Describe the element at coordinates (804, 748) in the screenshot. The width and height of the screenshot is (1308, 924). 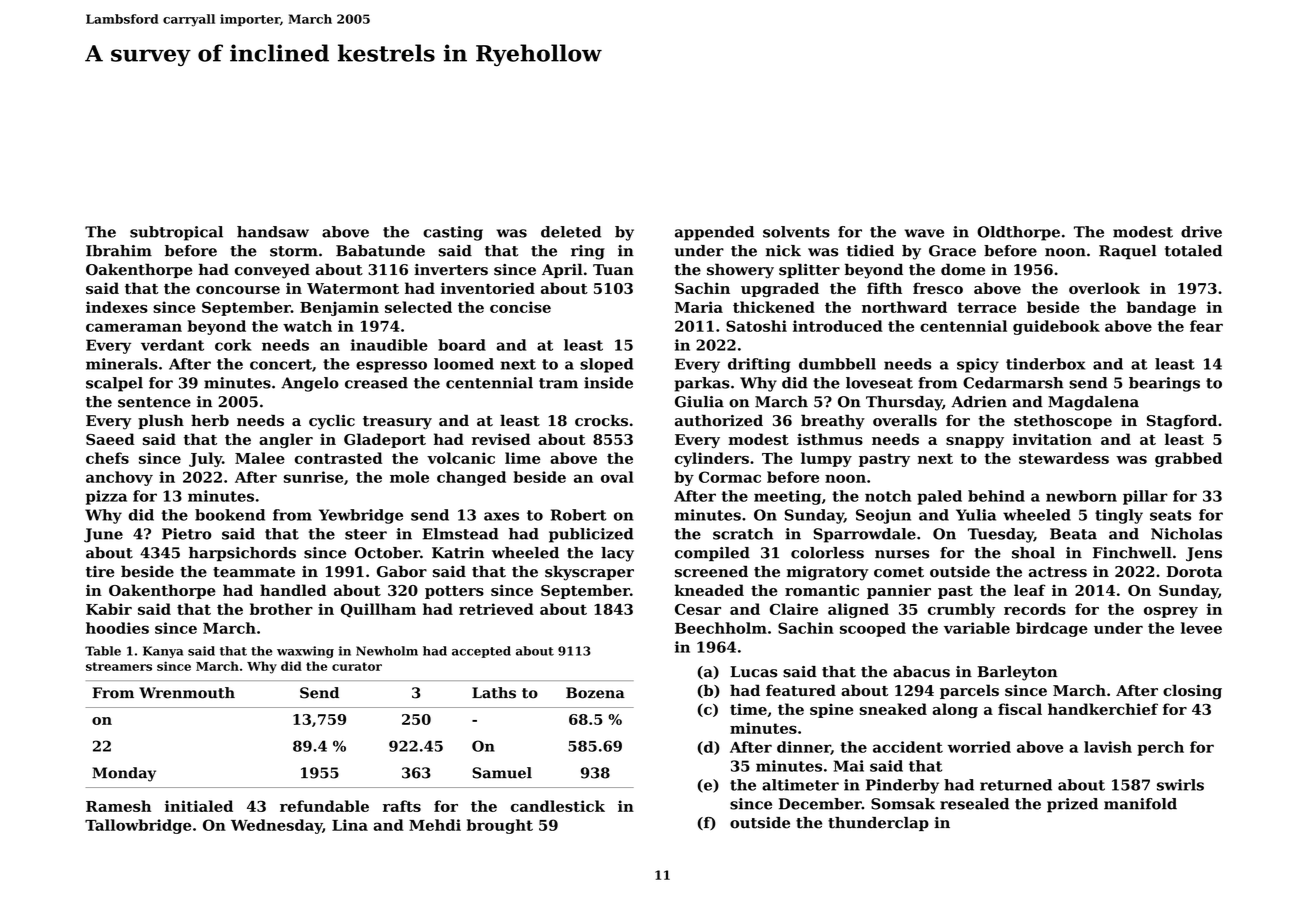
I see `dinner` at that location.
